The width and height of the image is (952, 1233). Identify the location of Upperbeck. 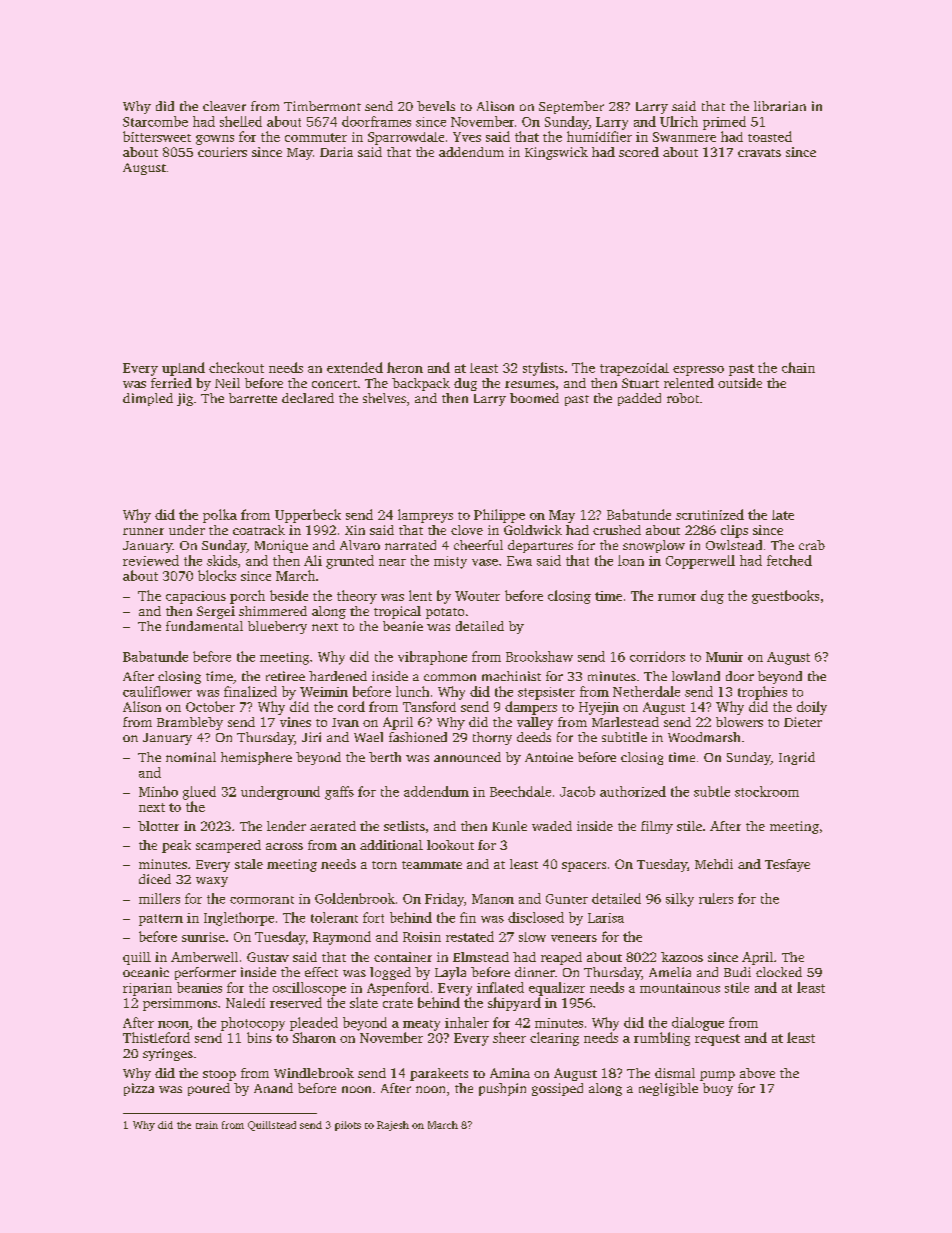
(308, 516).
